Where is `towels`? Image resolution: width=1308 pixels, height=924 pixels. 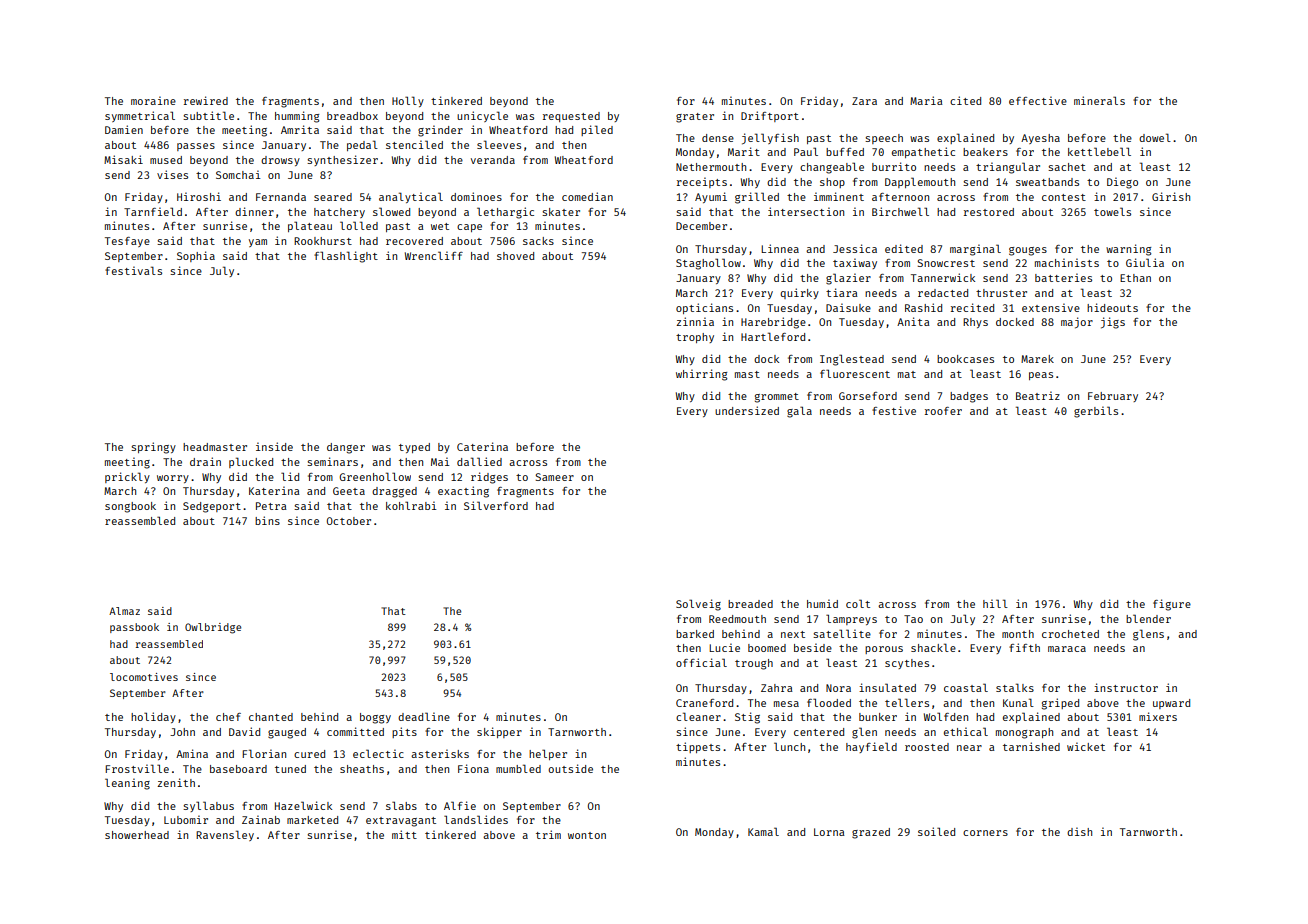 towels is located at coordinates (1112, 211).
